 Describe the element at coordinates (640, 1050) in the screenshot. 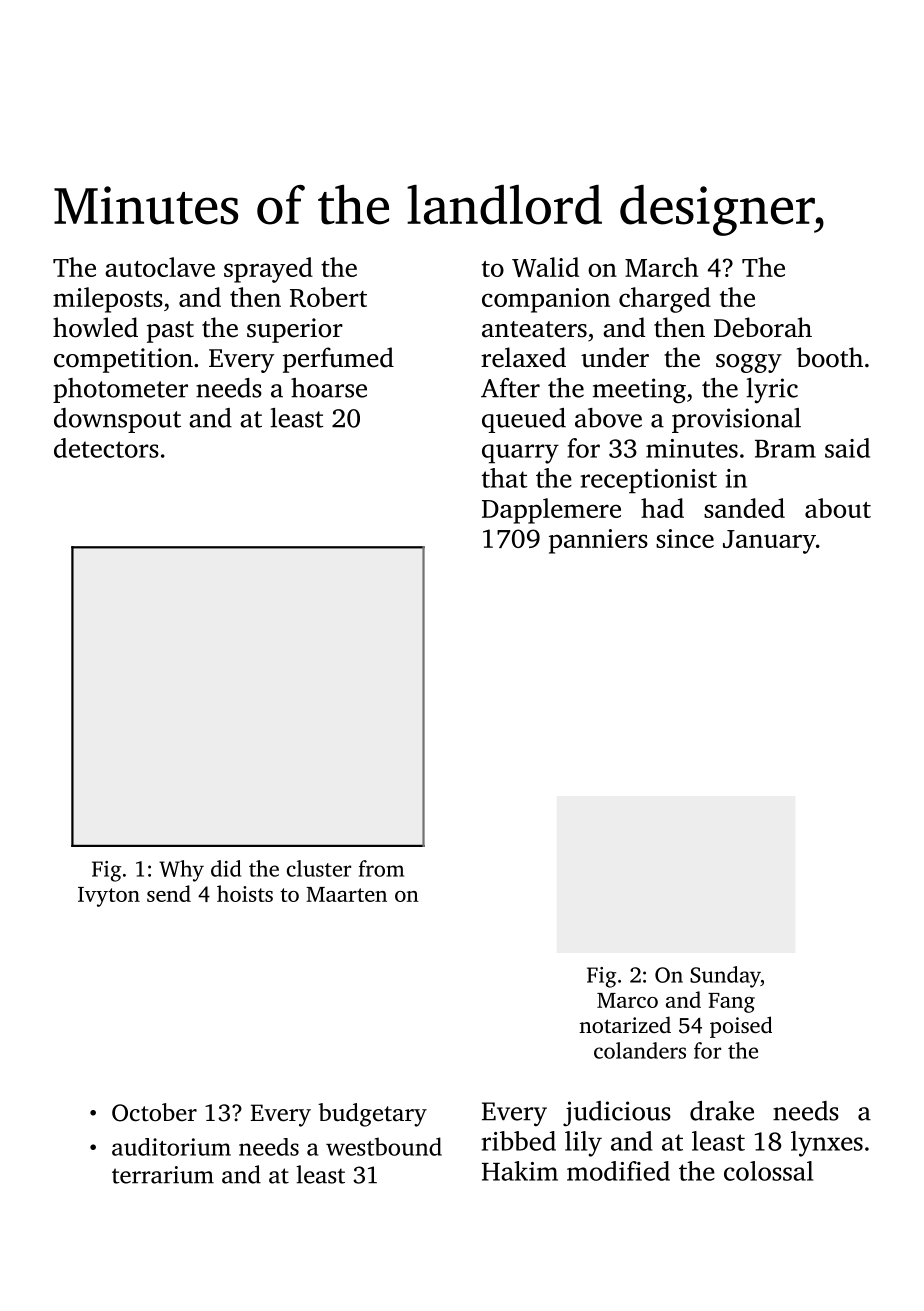

I see `colanders` at that location.
